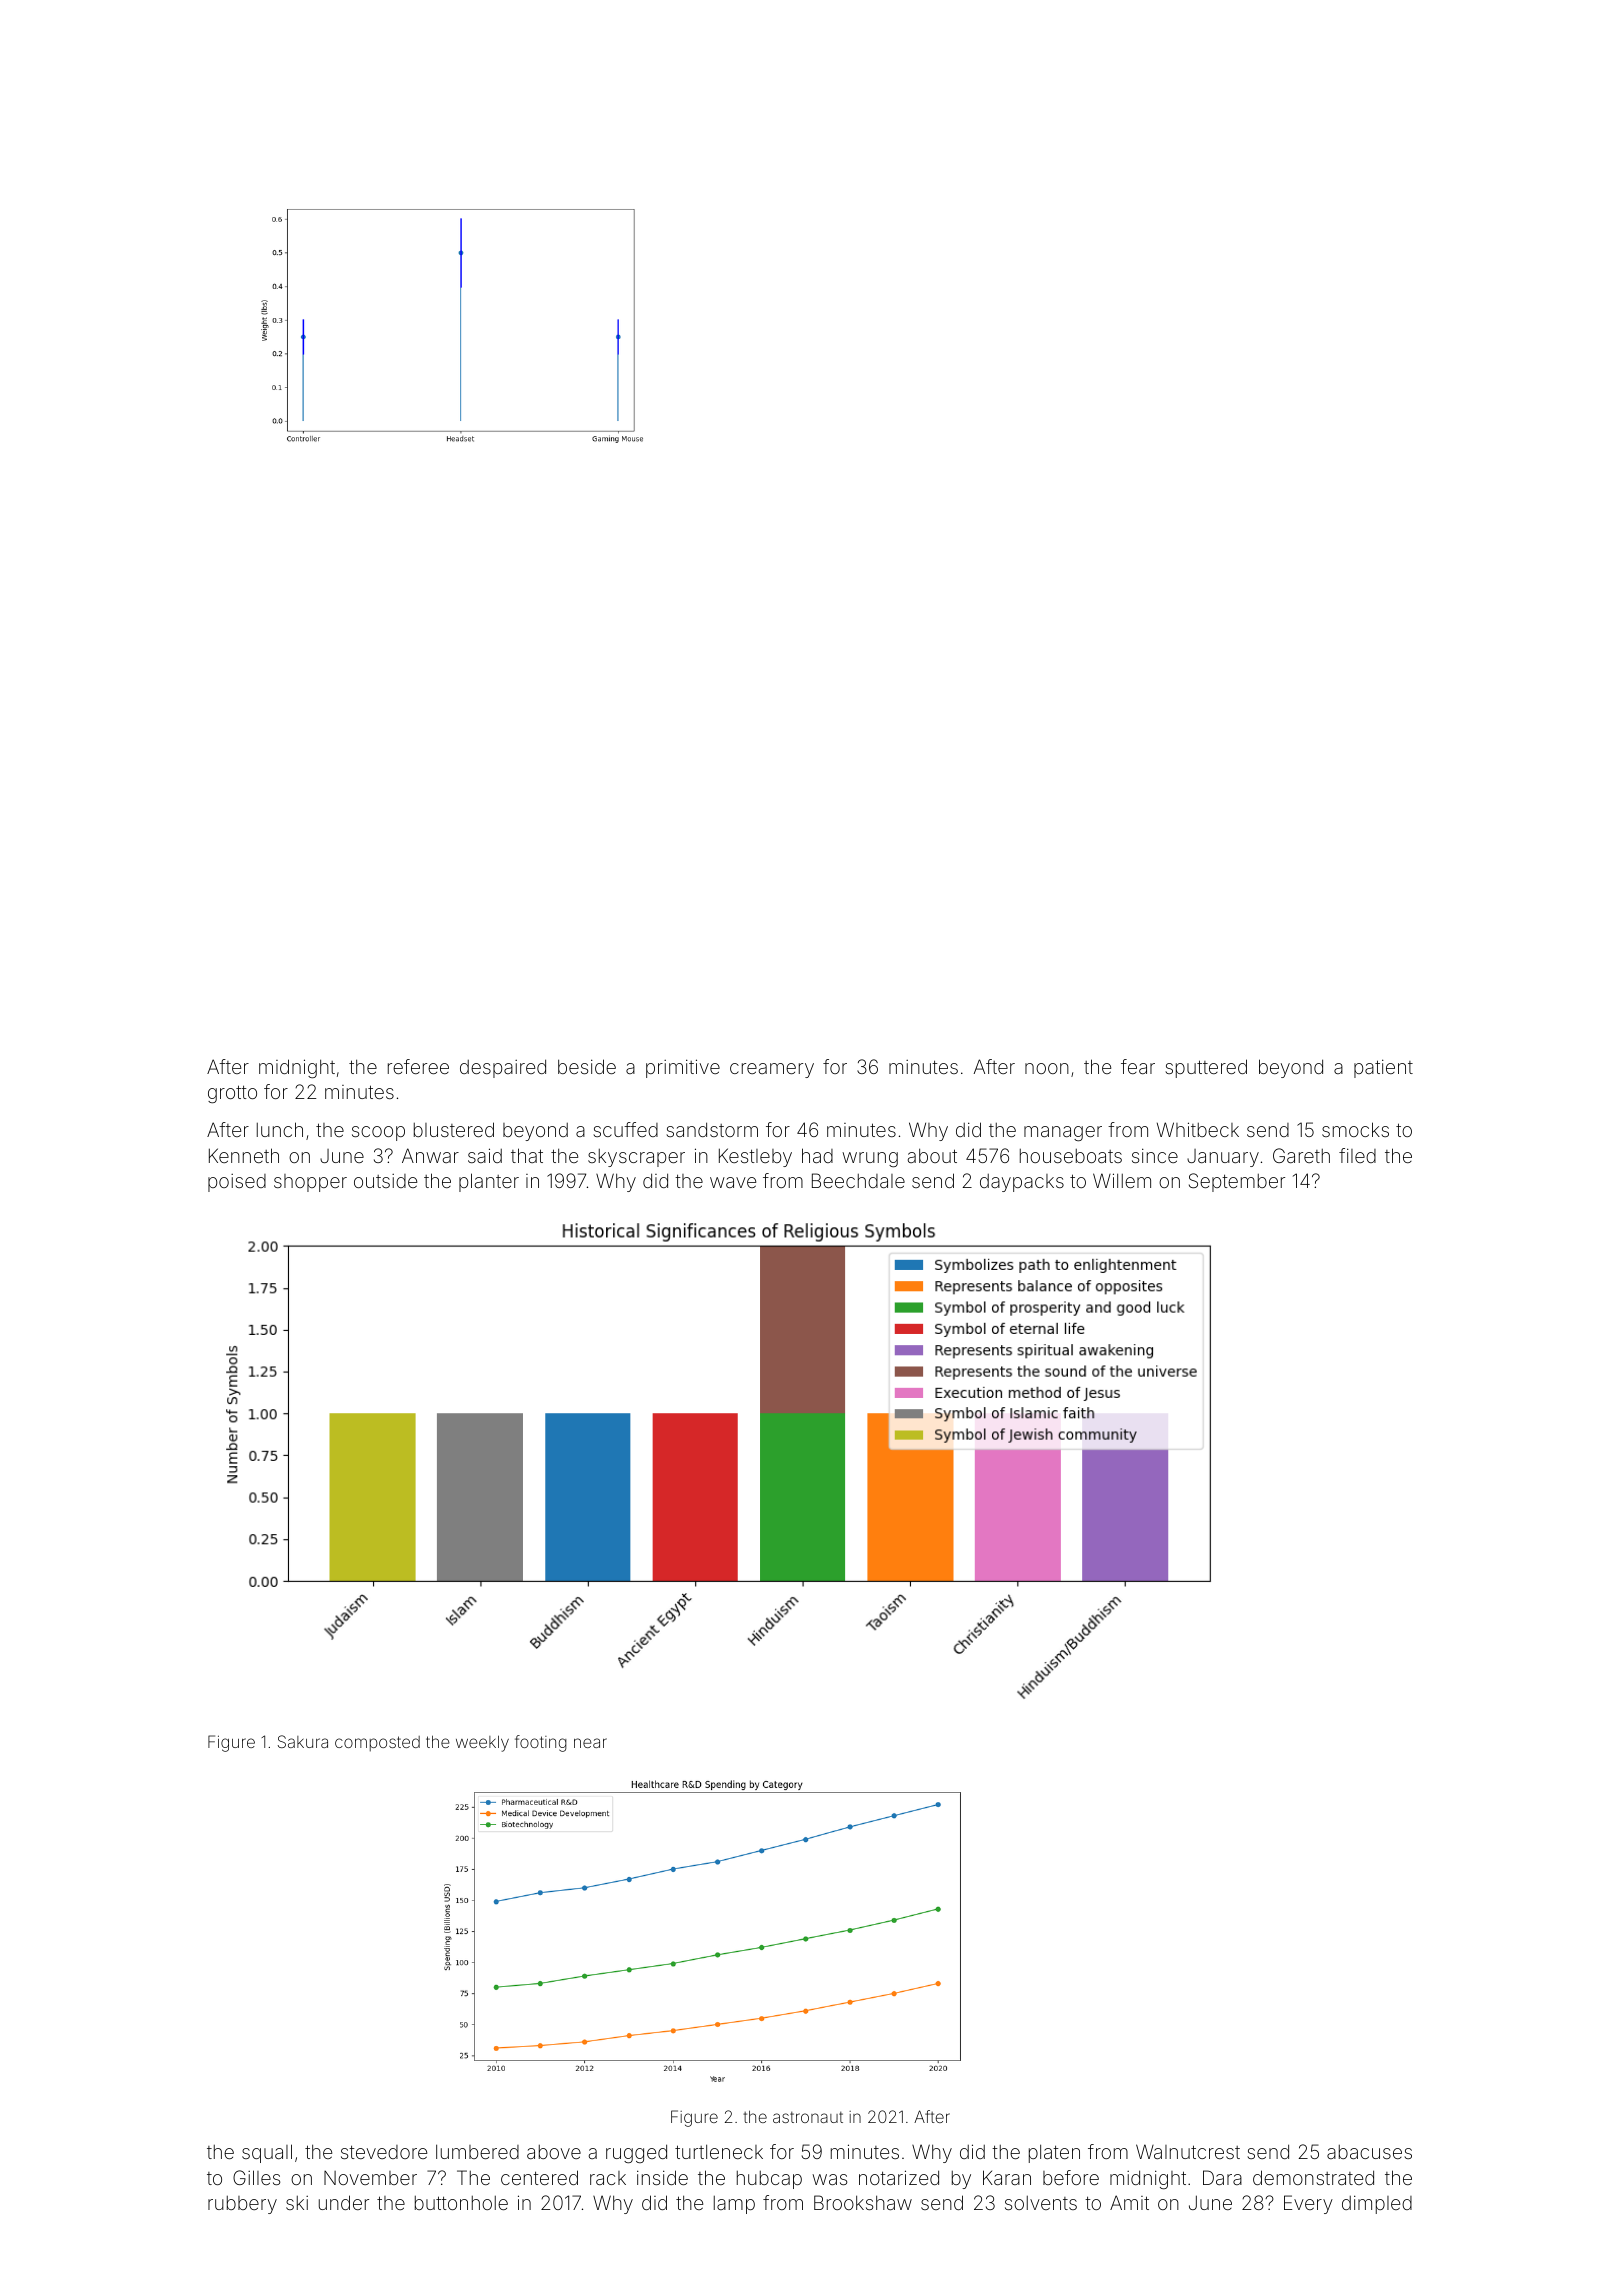  Describe the element at coordinates (1369, 2152) in the screenshot. I see `abacuses` at that location.
